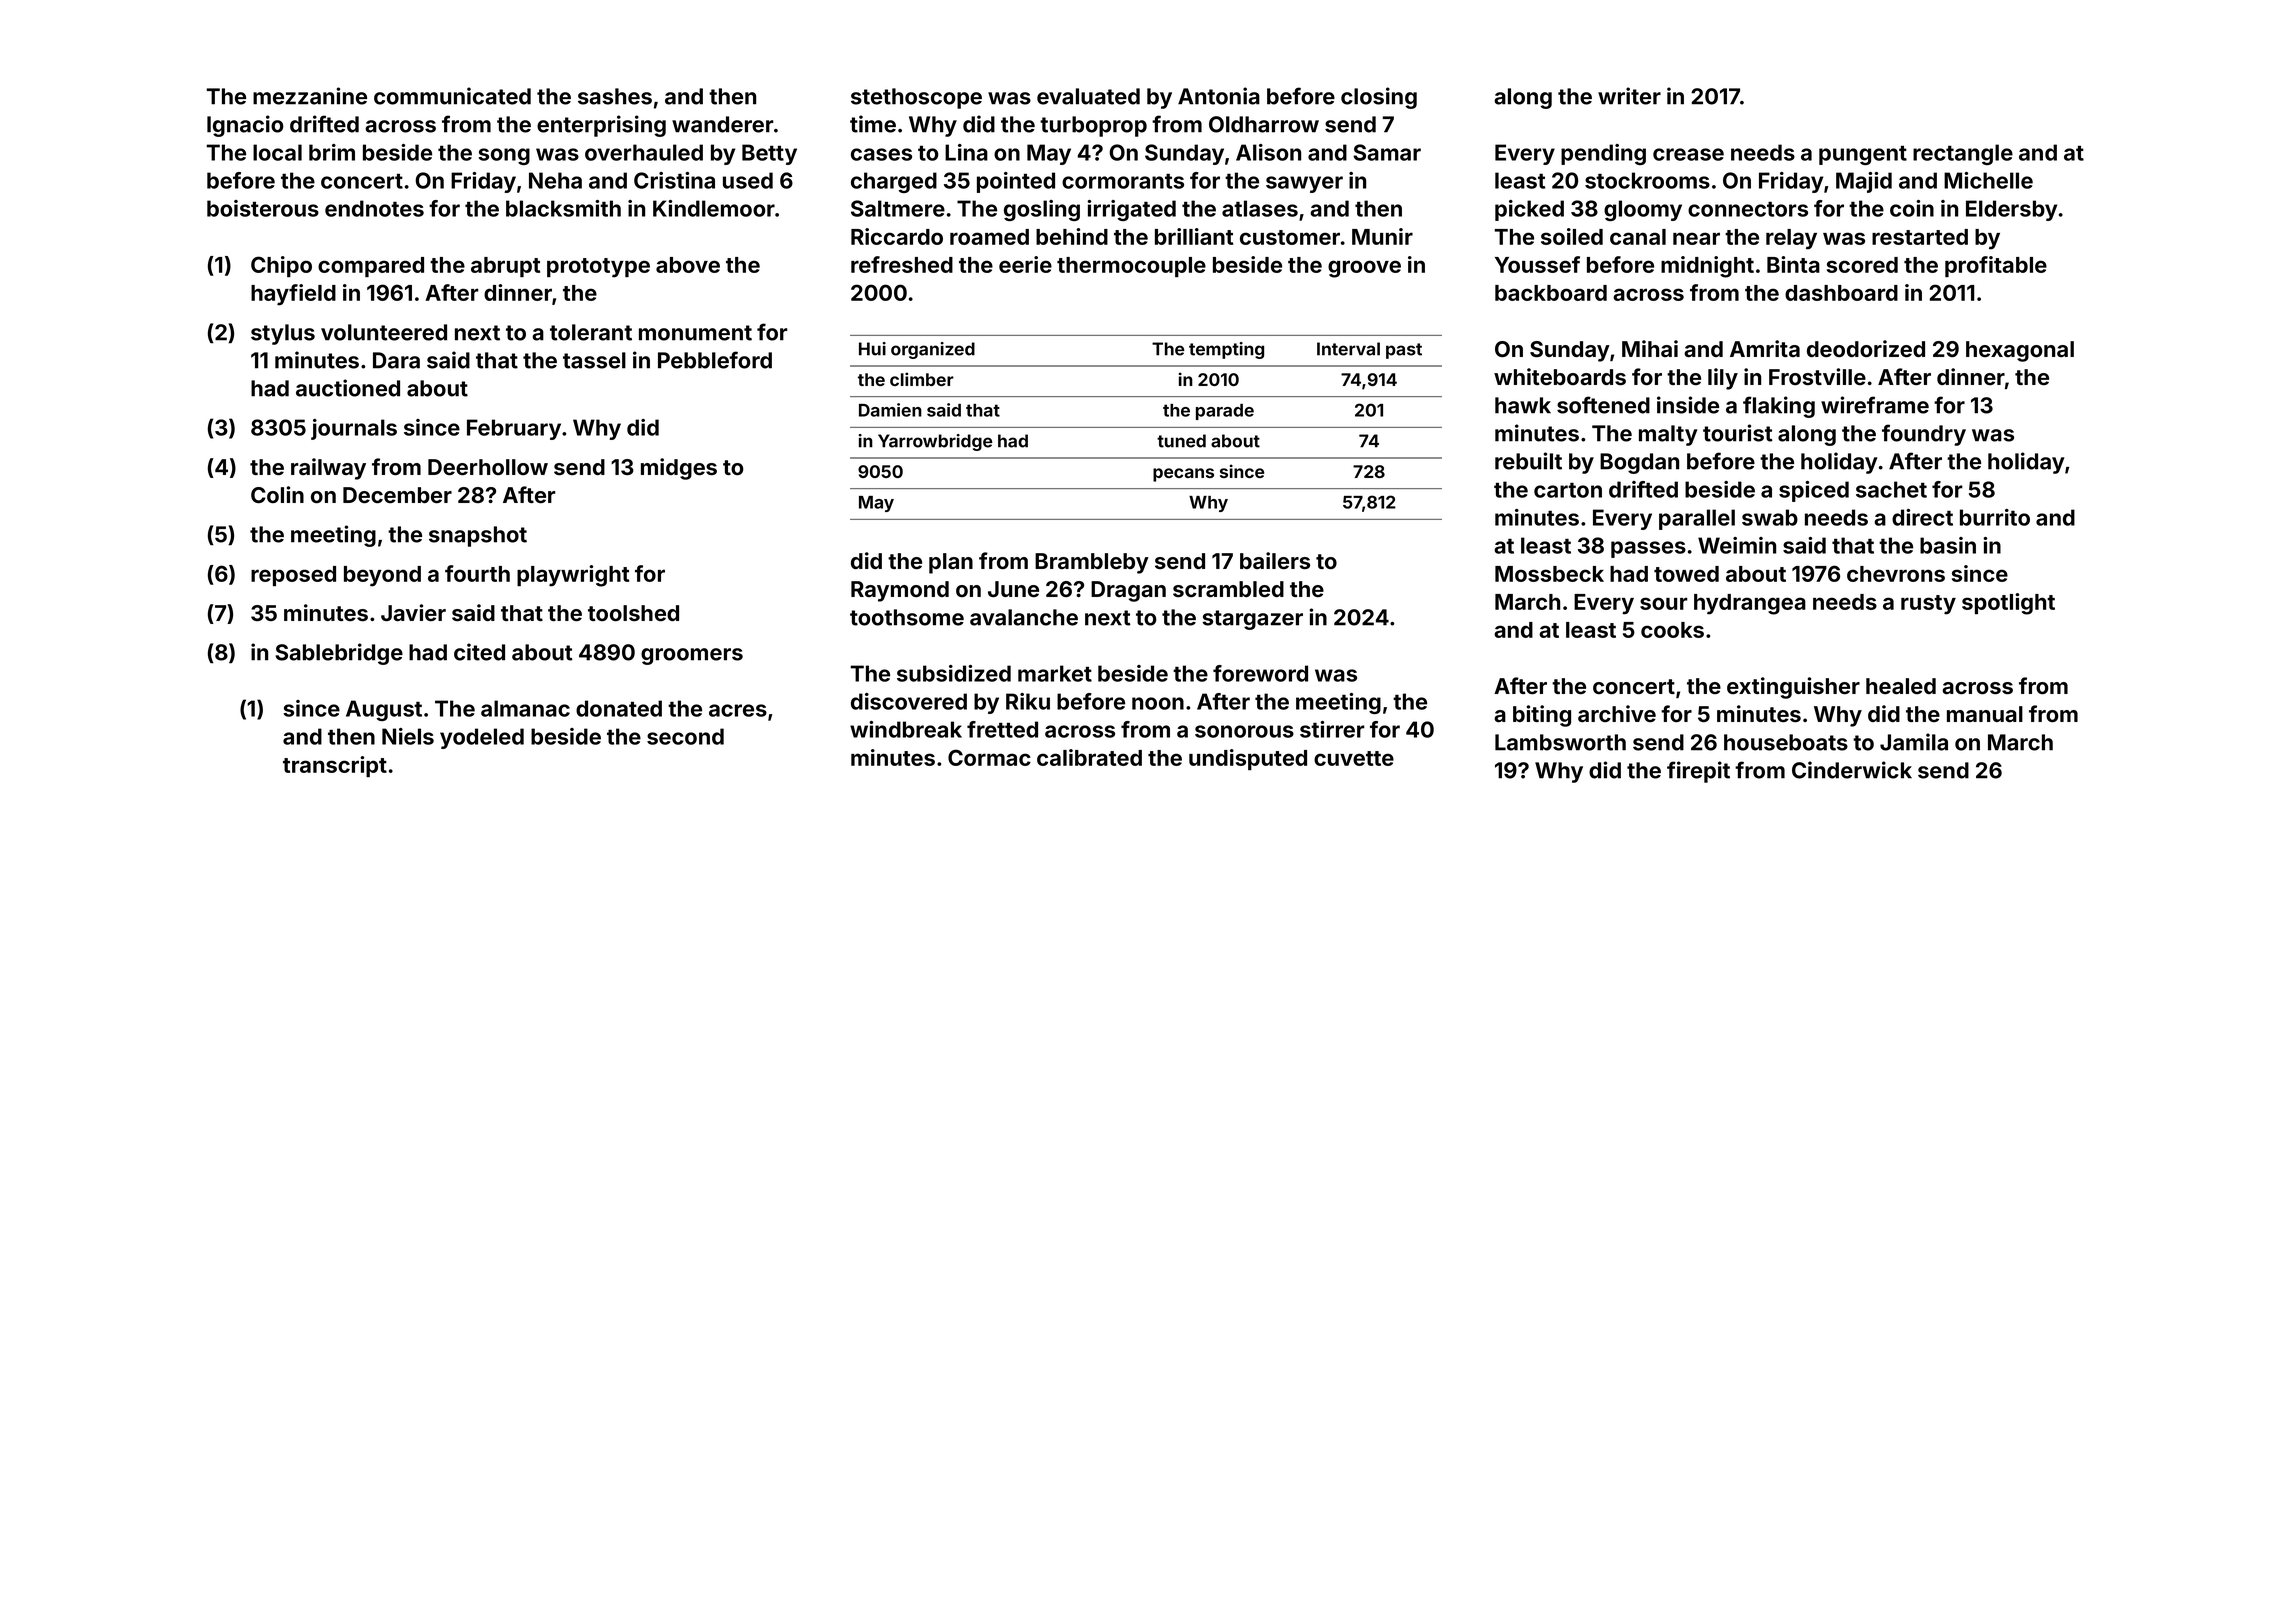 Image resolution: width=2292 pixels, height=1620 pixels. What do you see at coordinates (916, 98) in the screenshot?
I see `stethoscope` at bounding box center [916, 98].
